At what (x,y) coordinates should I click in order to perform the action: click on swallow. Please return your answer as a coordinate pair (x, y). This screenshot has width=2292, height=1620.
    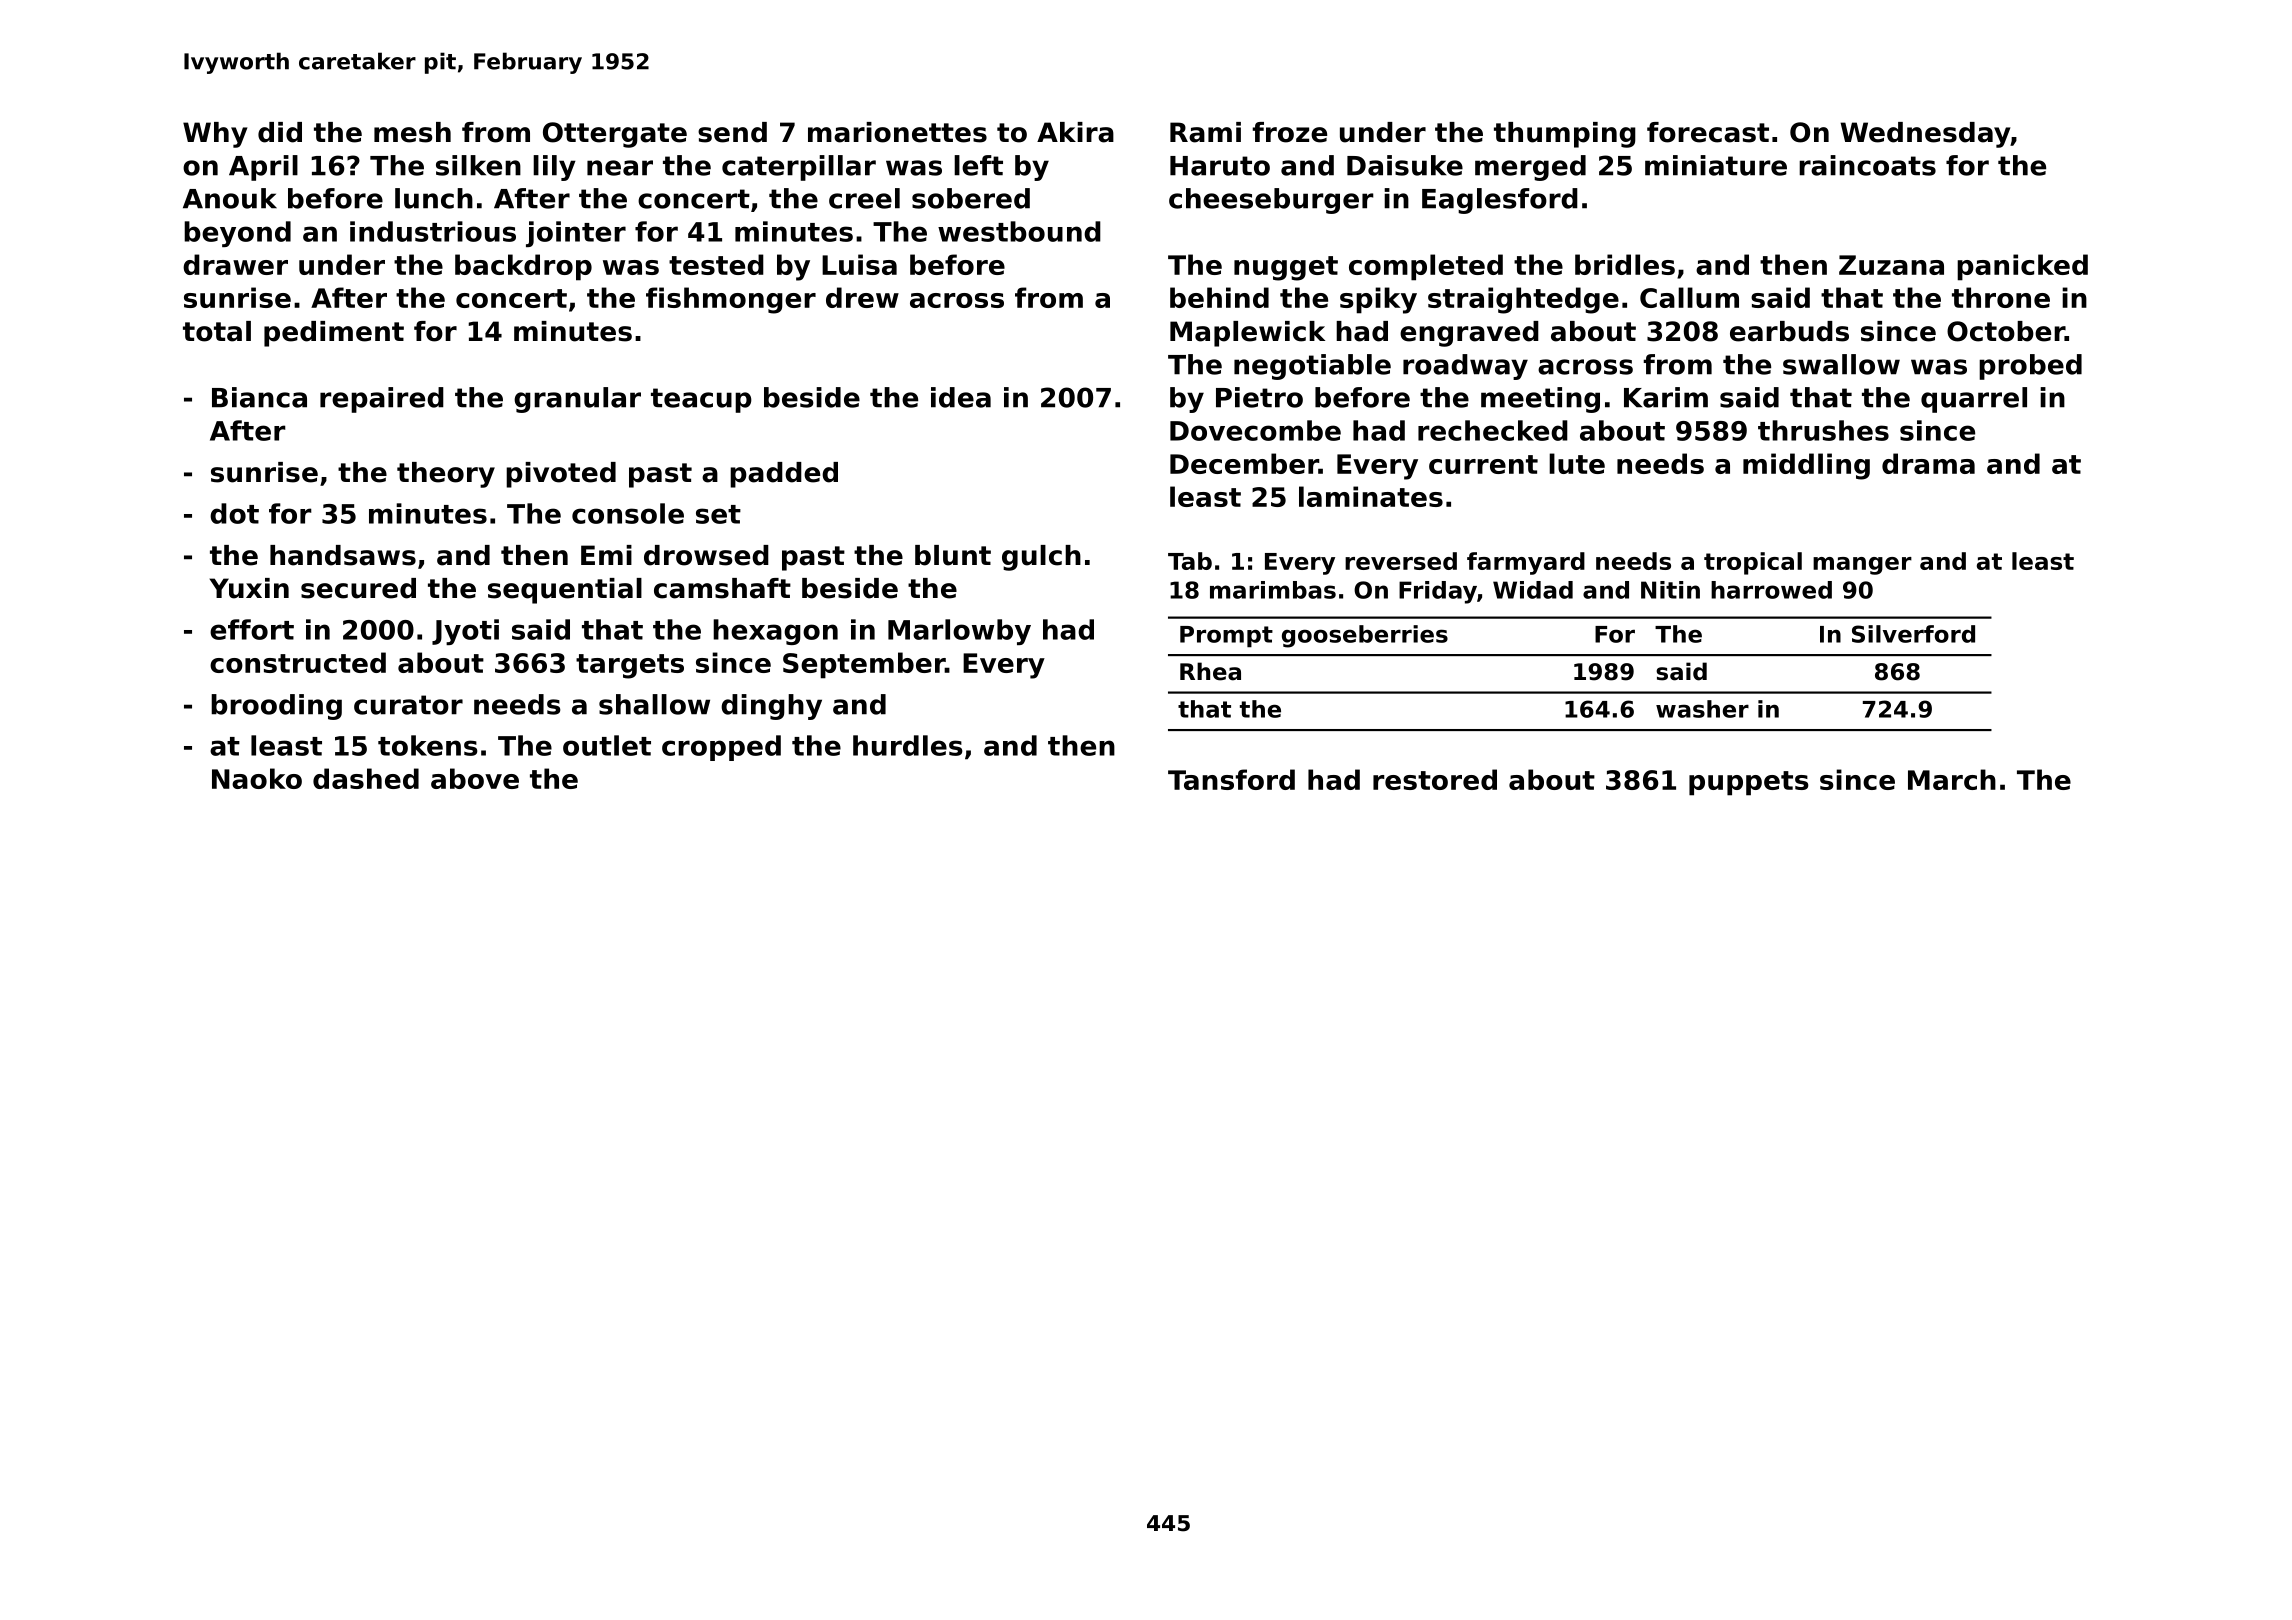
    Looking at the image, I should click on (1841, 364).
